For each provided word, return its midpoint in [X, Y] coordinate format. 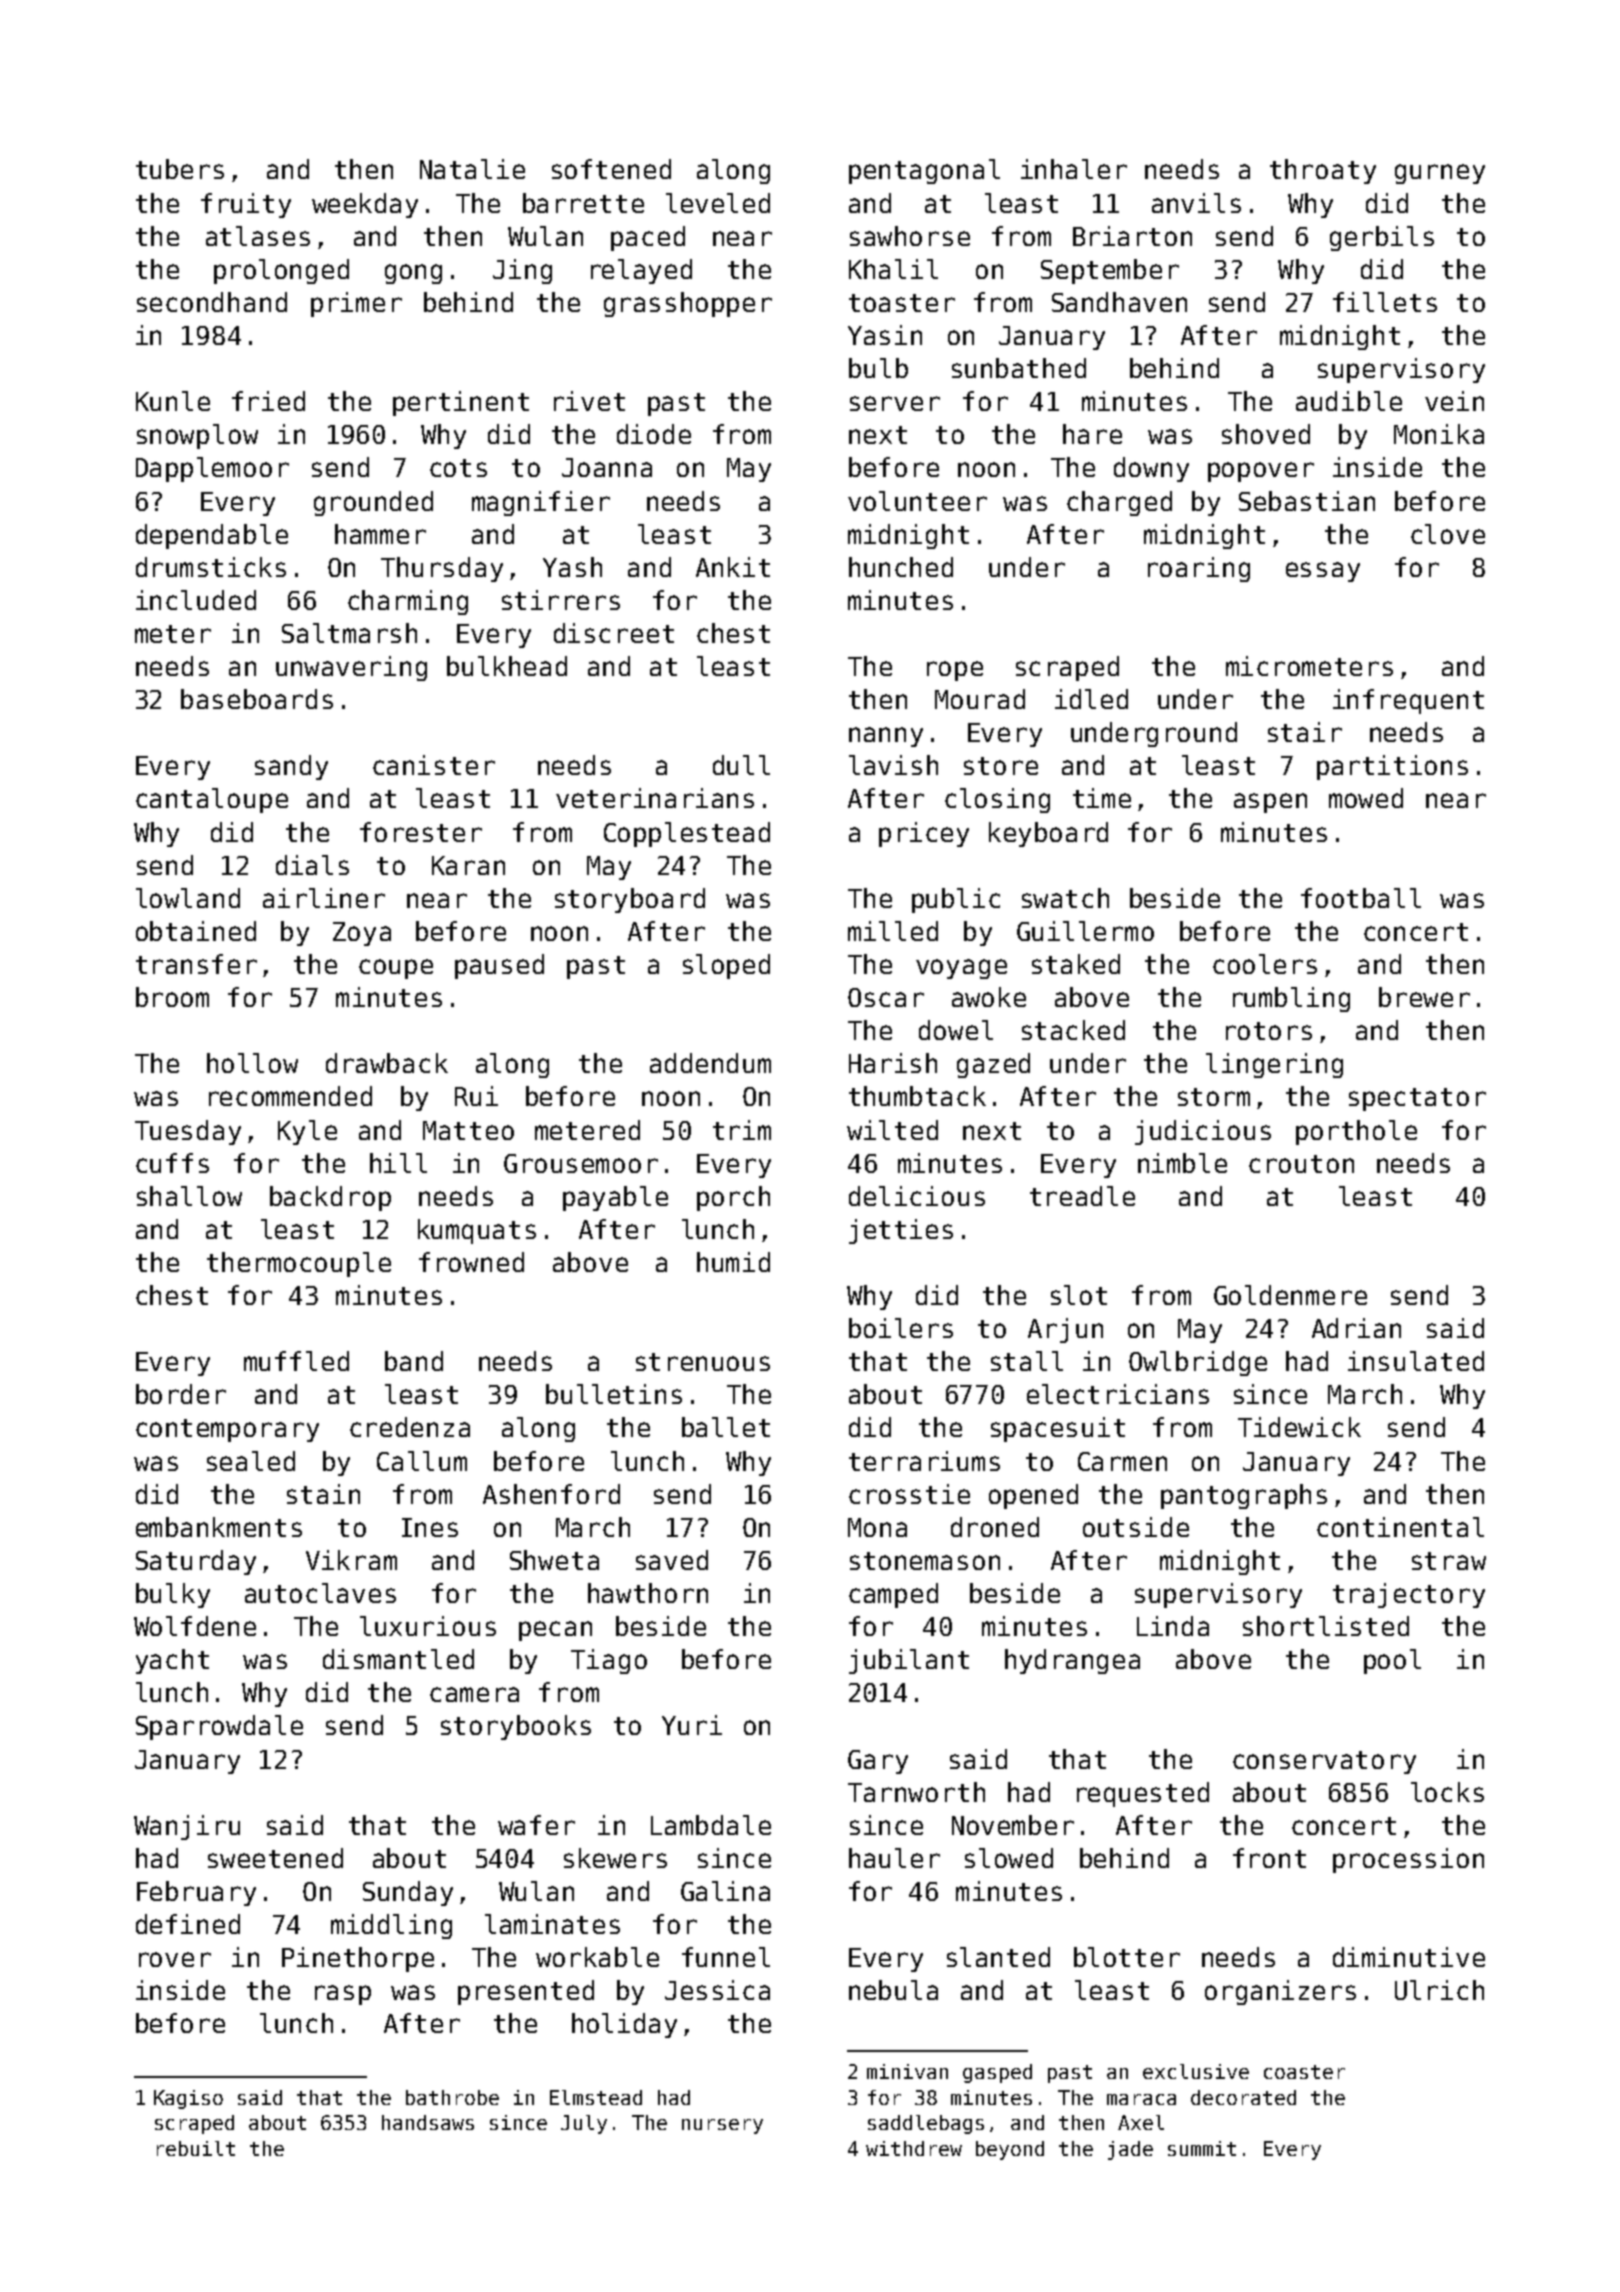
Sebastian [1307, 501]
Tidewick [1299, 1427]
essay [1323, 572]
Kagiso [188, 2099]
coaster [1304, 2072]
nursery [722, 2126]
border [181, 1394]
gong [413, 274]
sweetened [275, 1858]
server [895, 403]
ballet [726, 1427]
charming [408, 602]
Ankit [733, 567]
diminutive [1409, 1957]
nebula [893, 1990]
